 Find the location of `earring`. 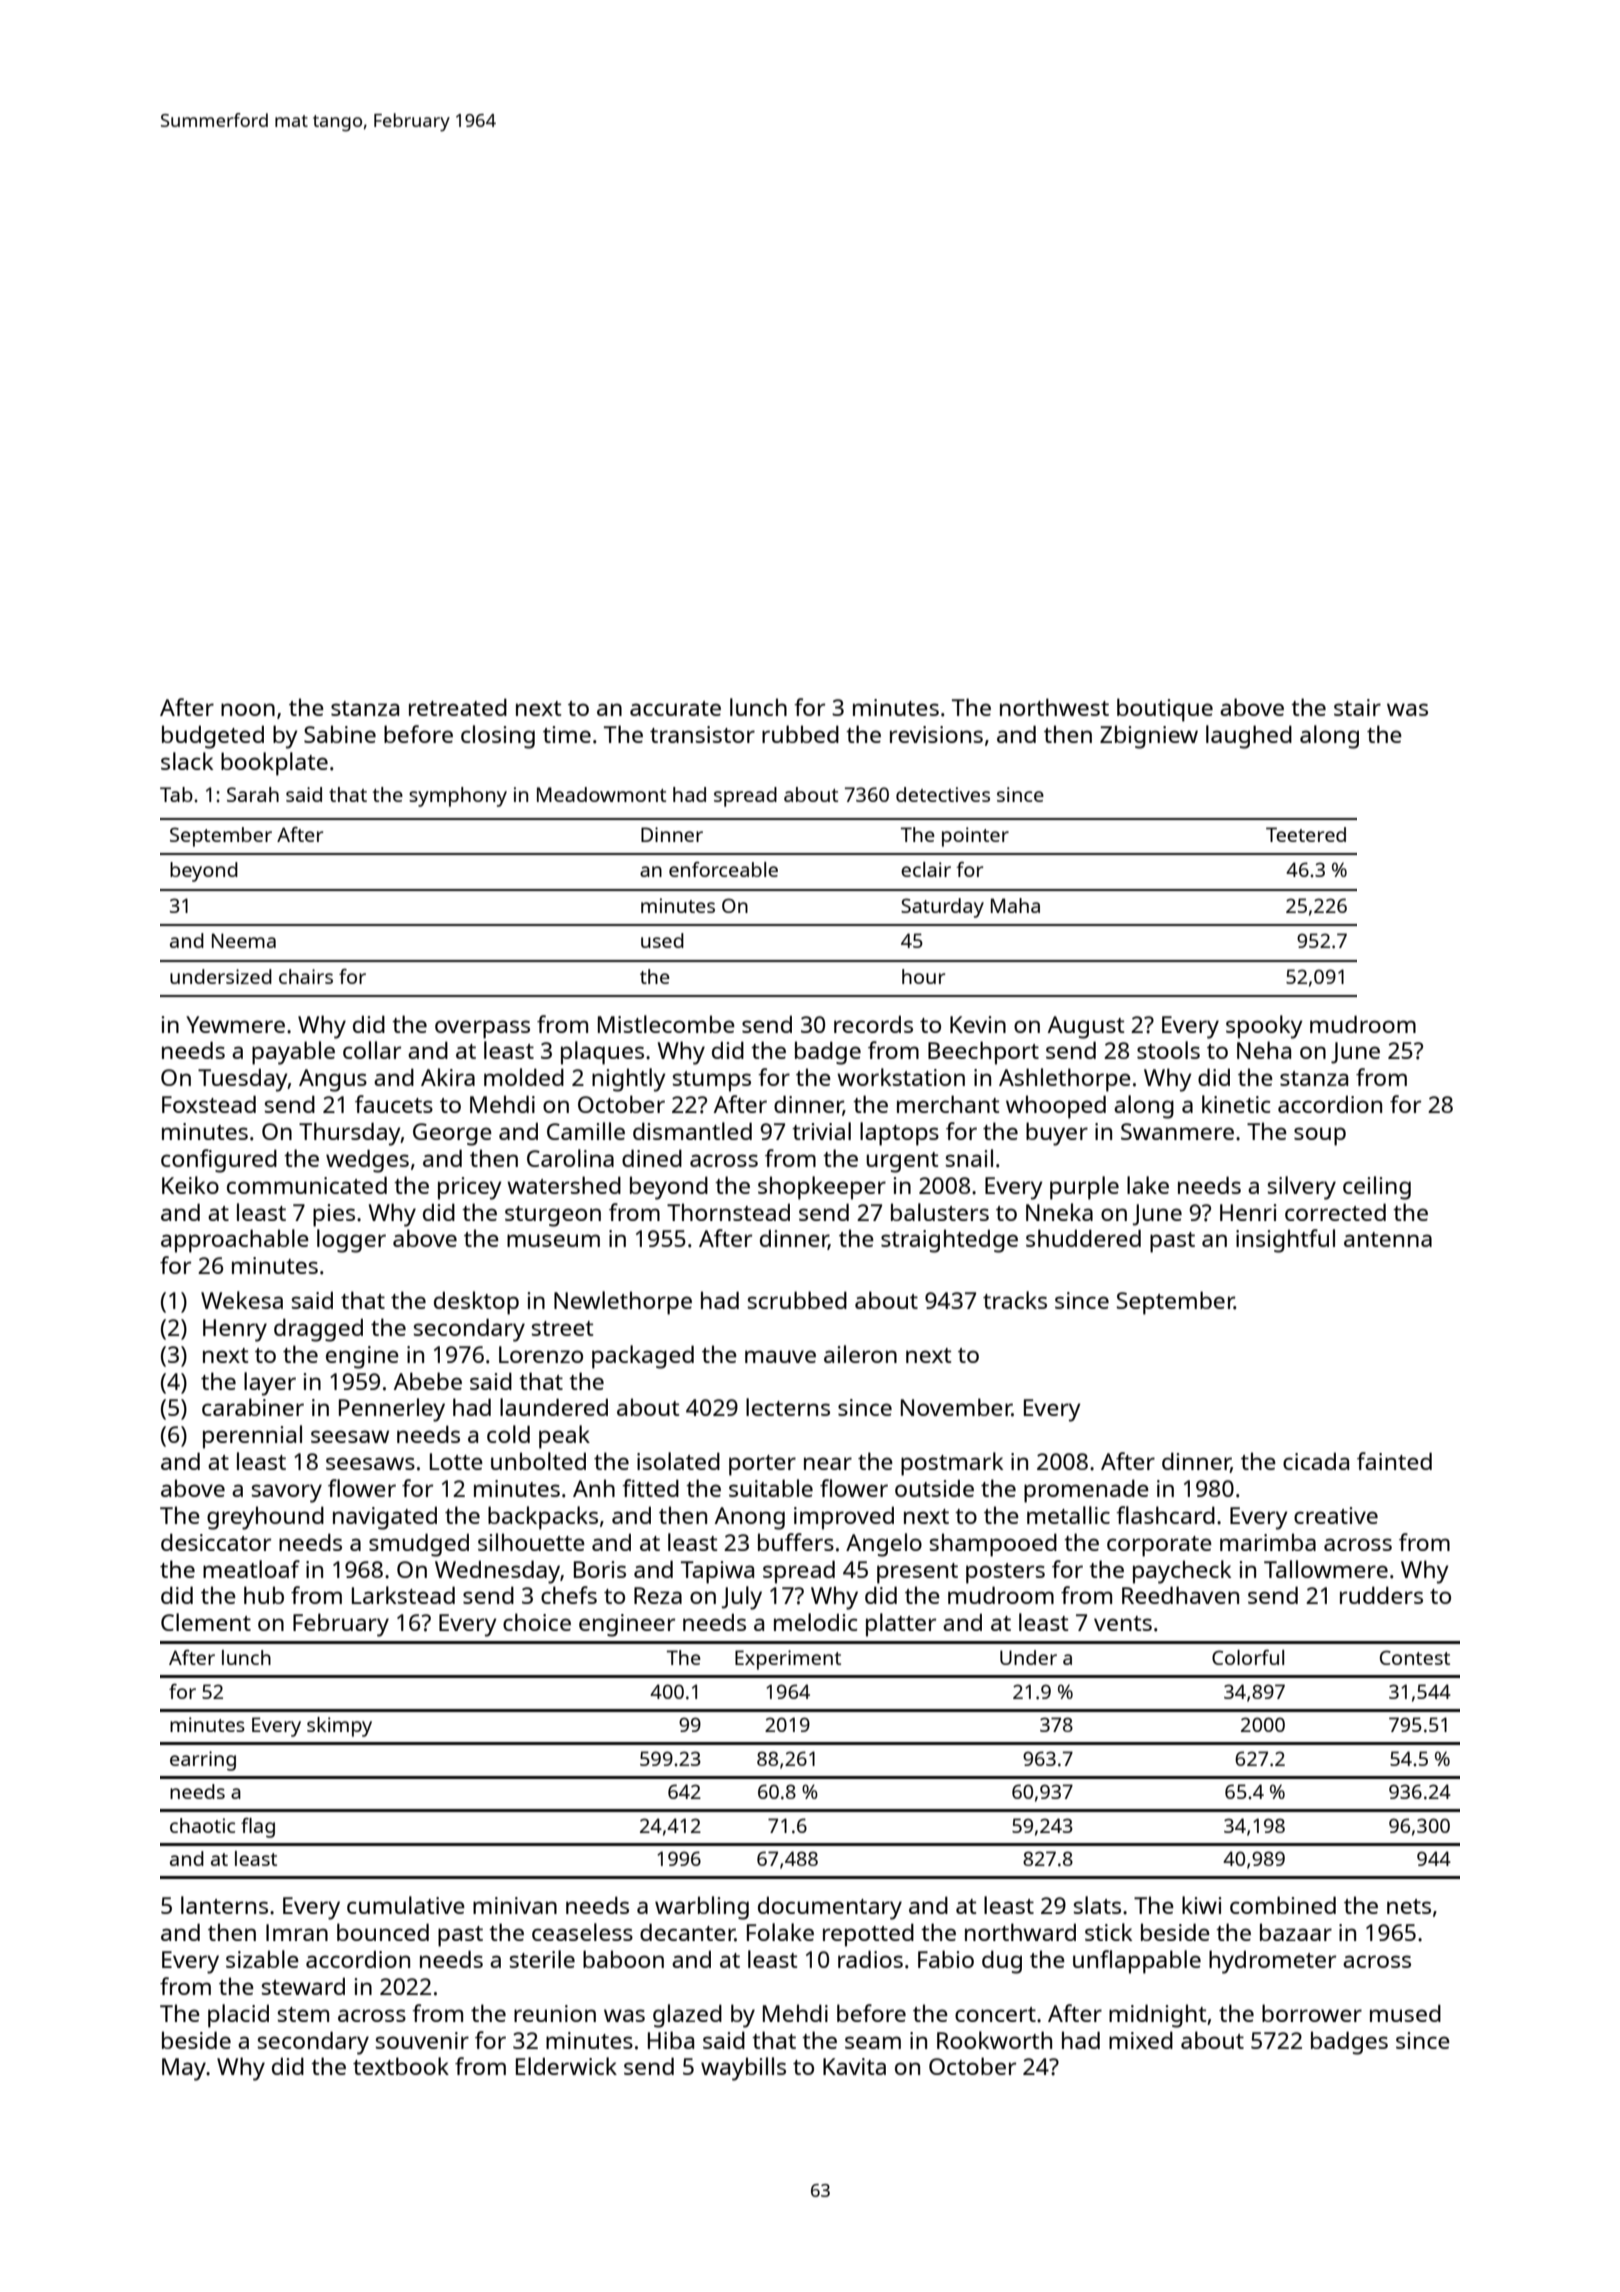

earring is located at coordinates (203, 1761).
